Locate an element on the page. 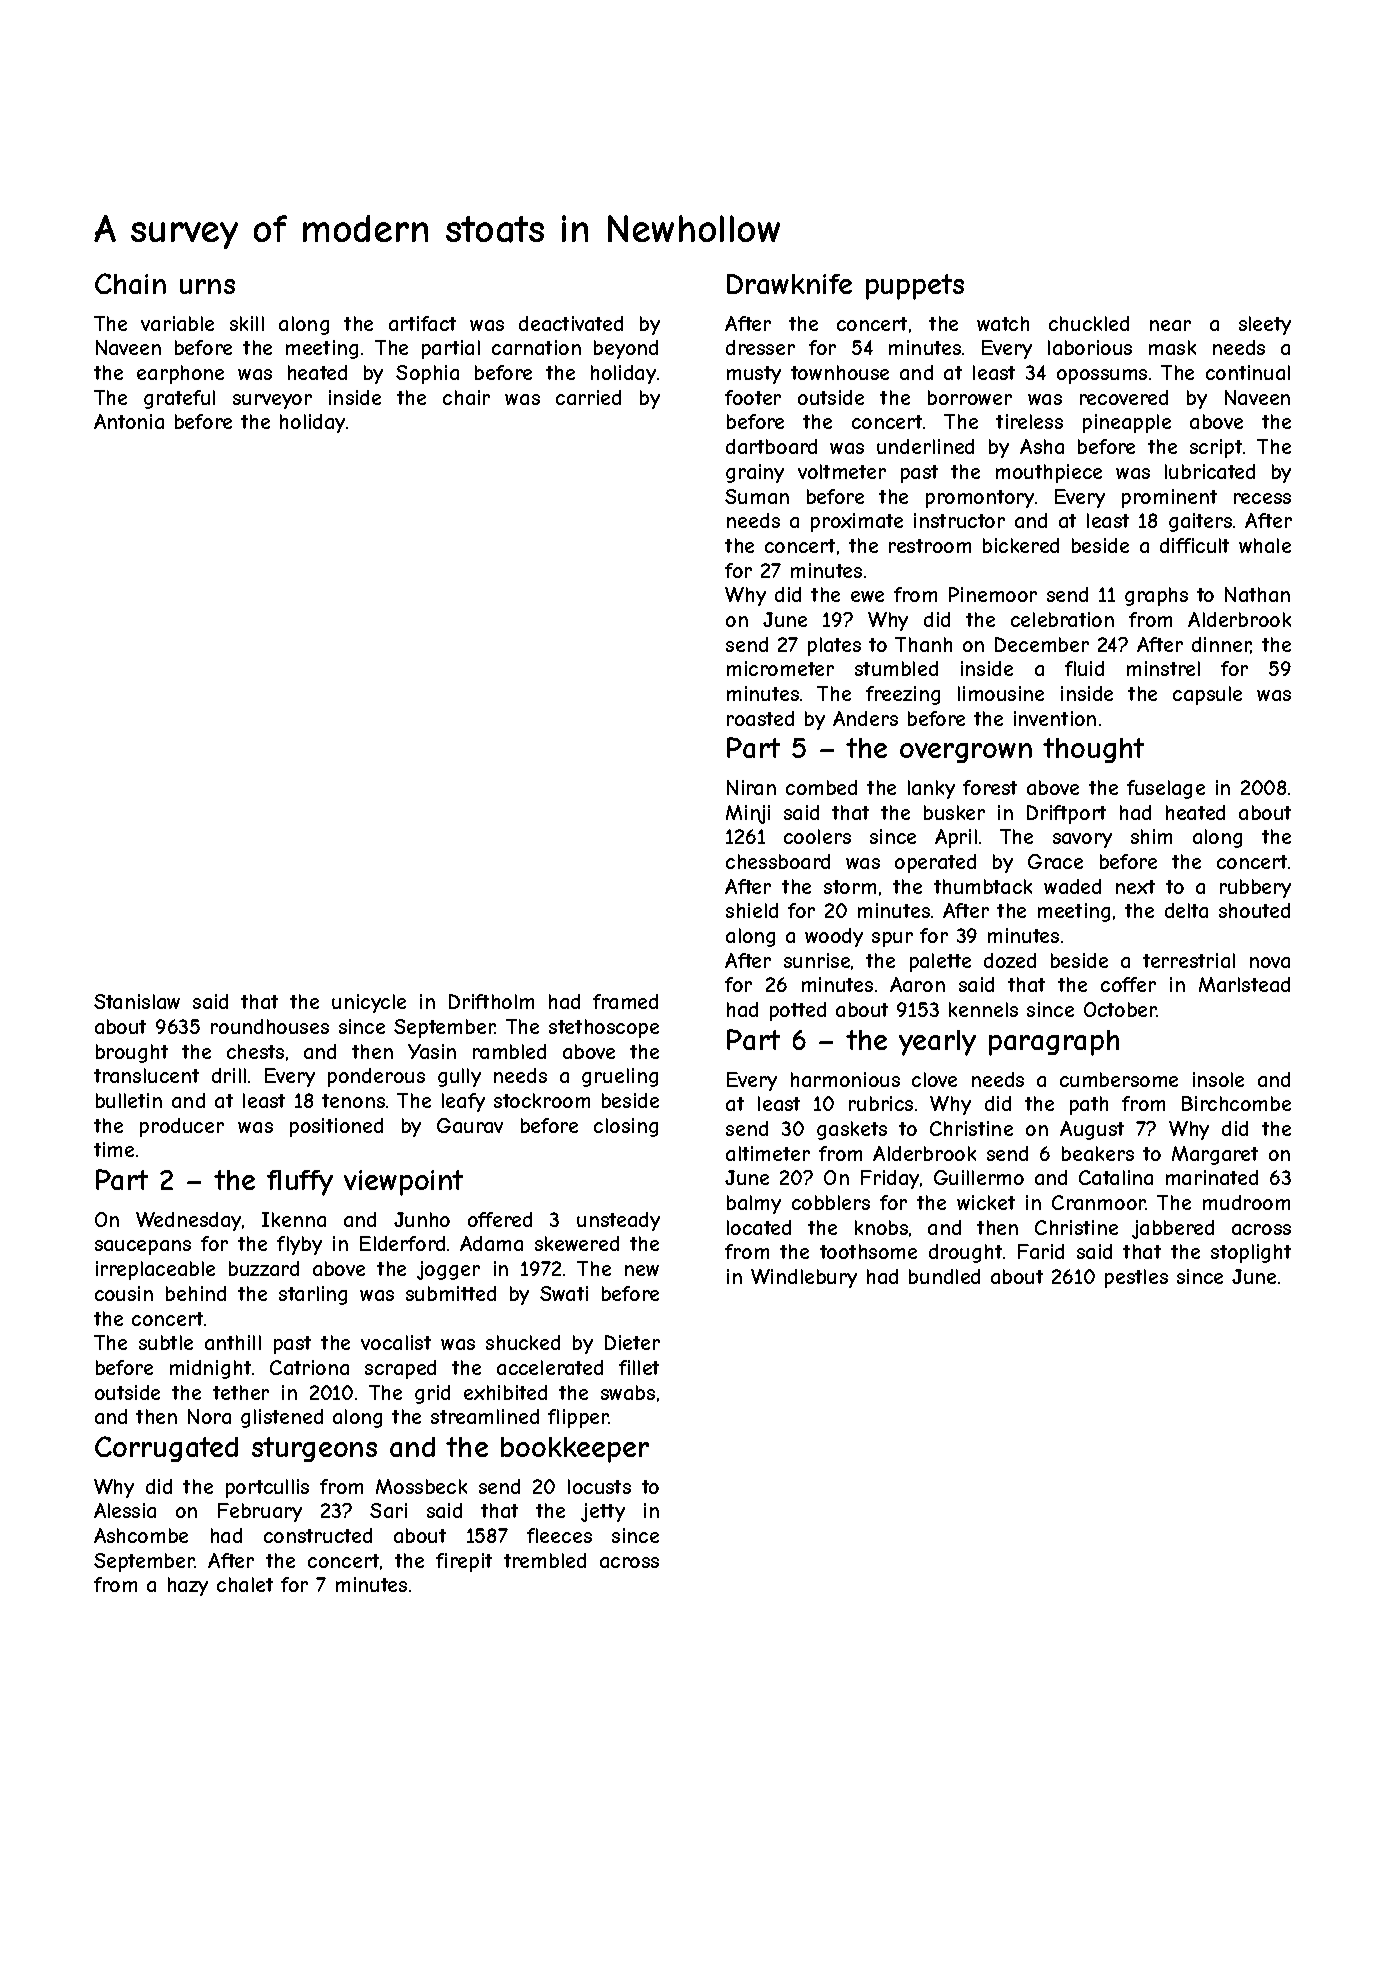  cobblers is located at coordinates (831, 1202).
